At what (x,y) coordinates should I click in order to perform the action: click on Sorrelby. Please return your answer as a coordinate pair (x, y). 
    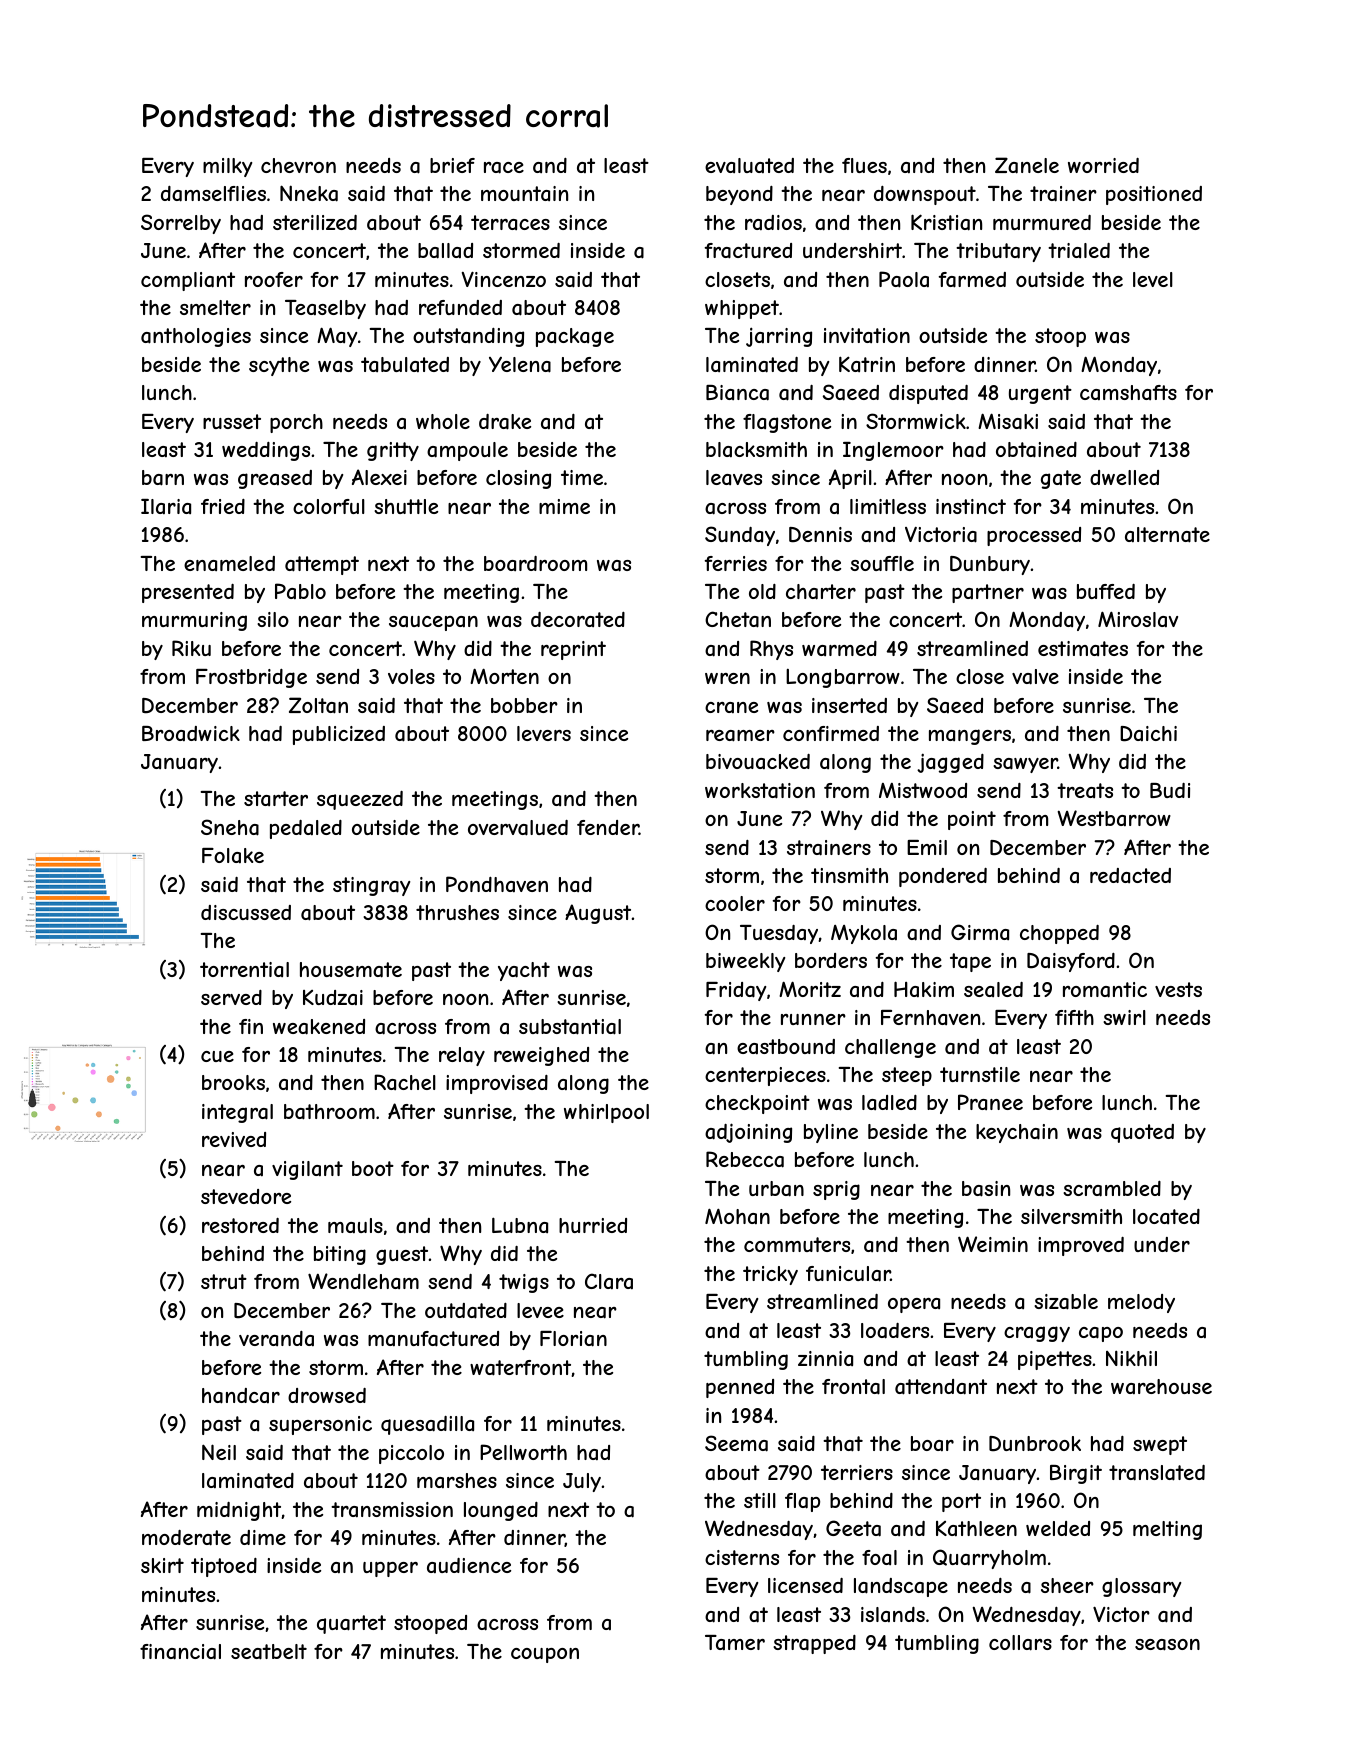
    Looking at the image, I should click on (181, 224).
